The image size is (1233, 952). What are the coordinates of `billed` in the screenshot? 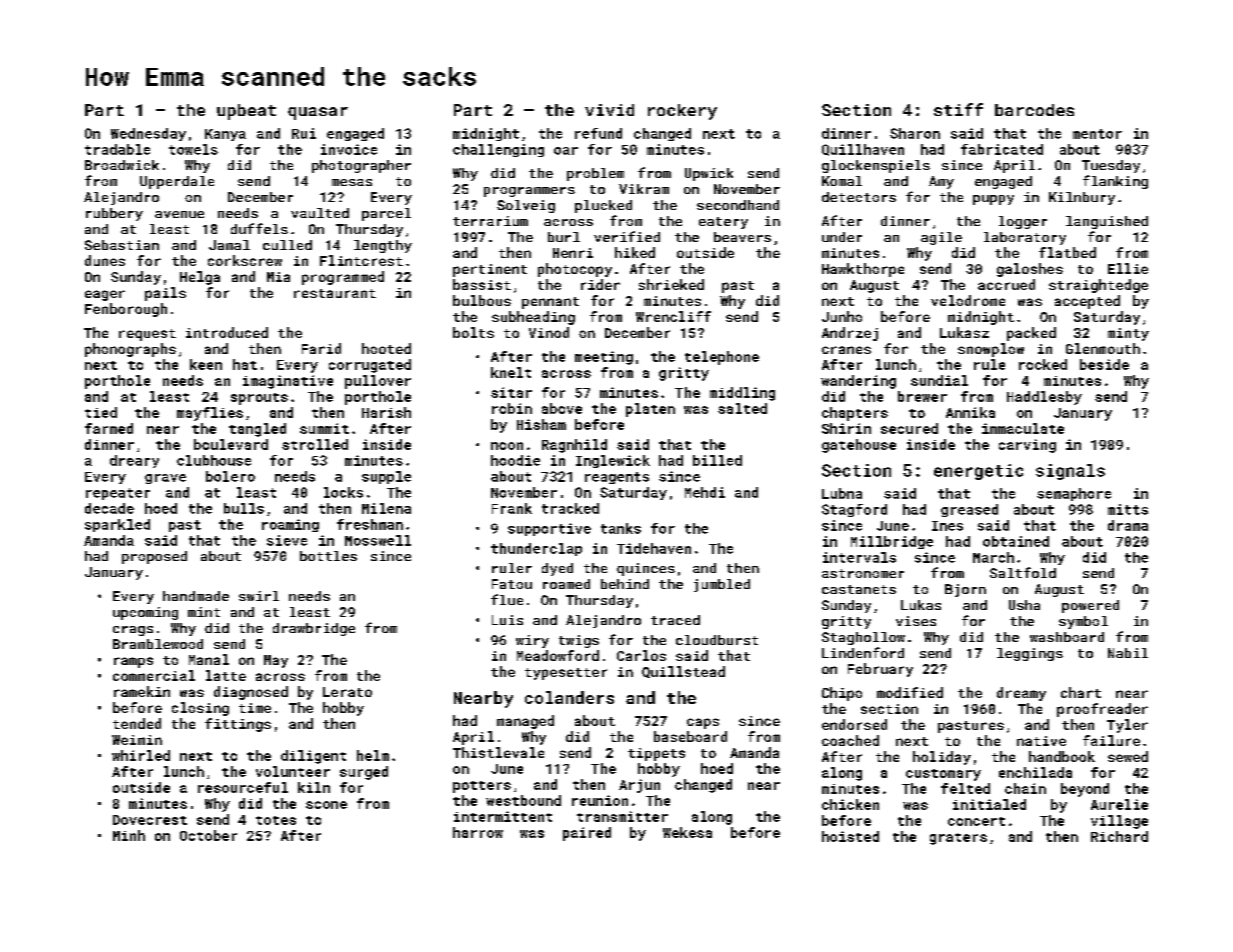 It's located at (717, 460).
